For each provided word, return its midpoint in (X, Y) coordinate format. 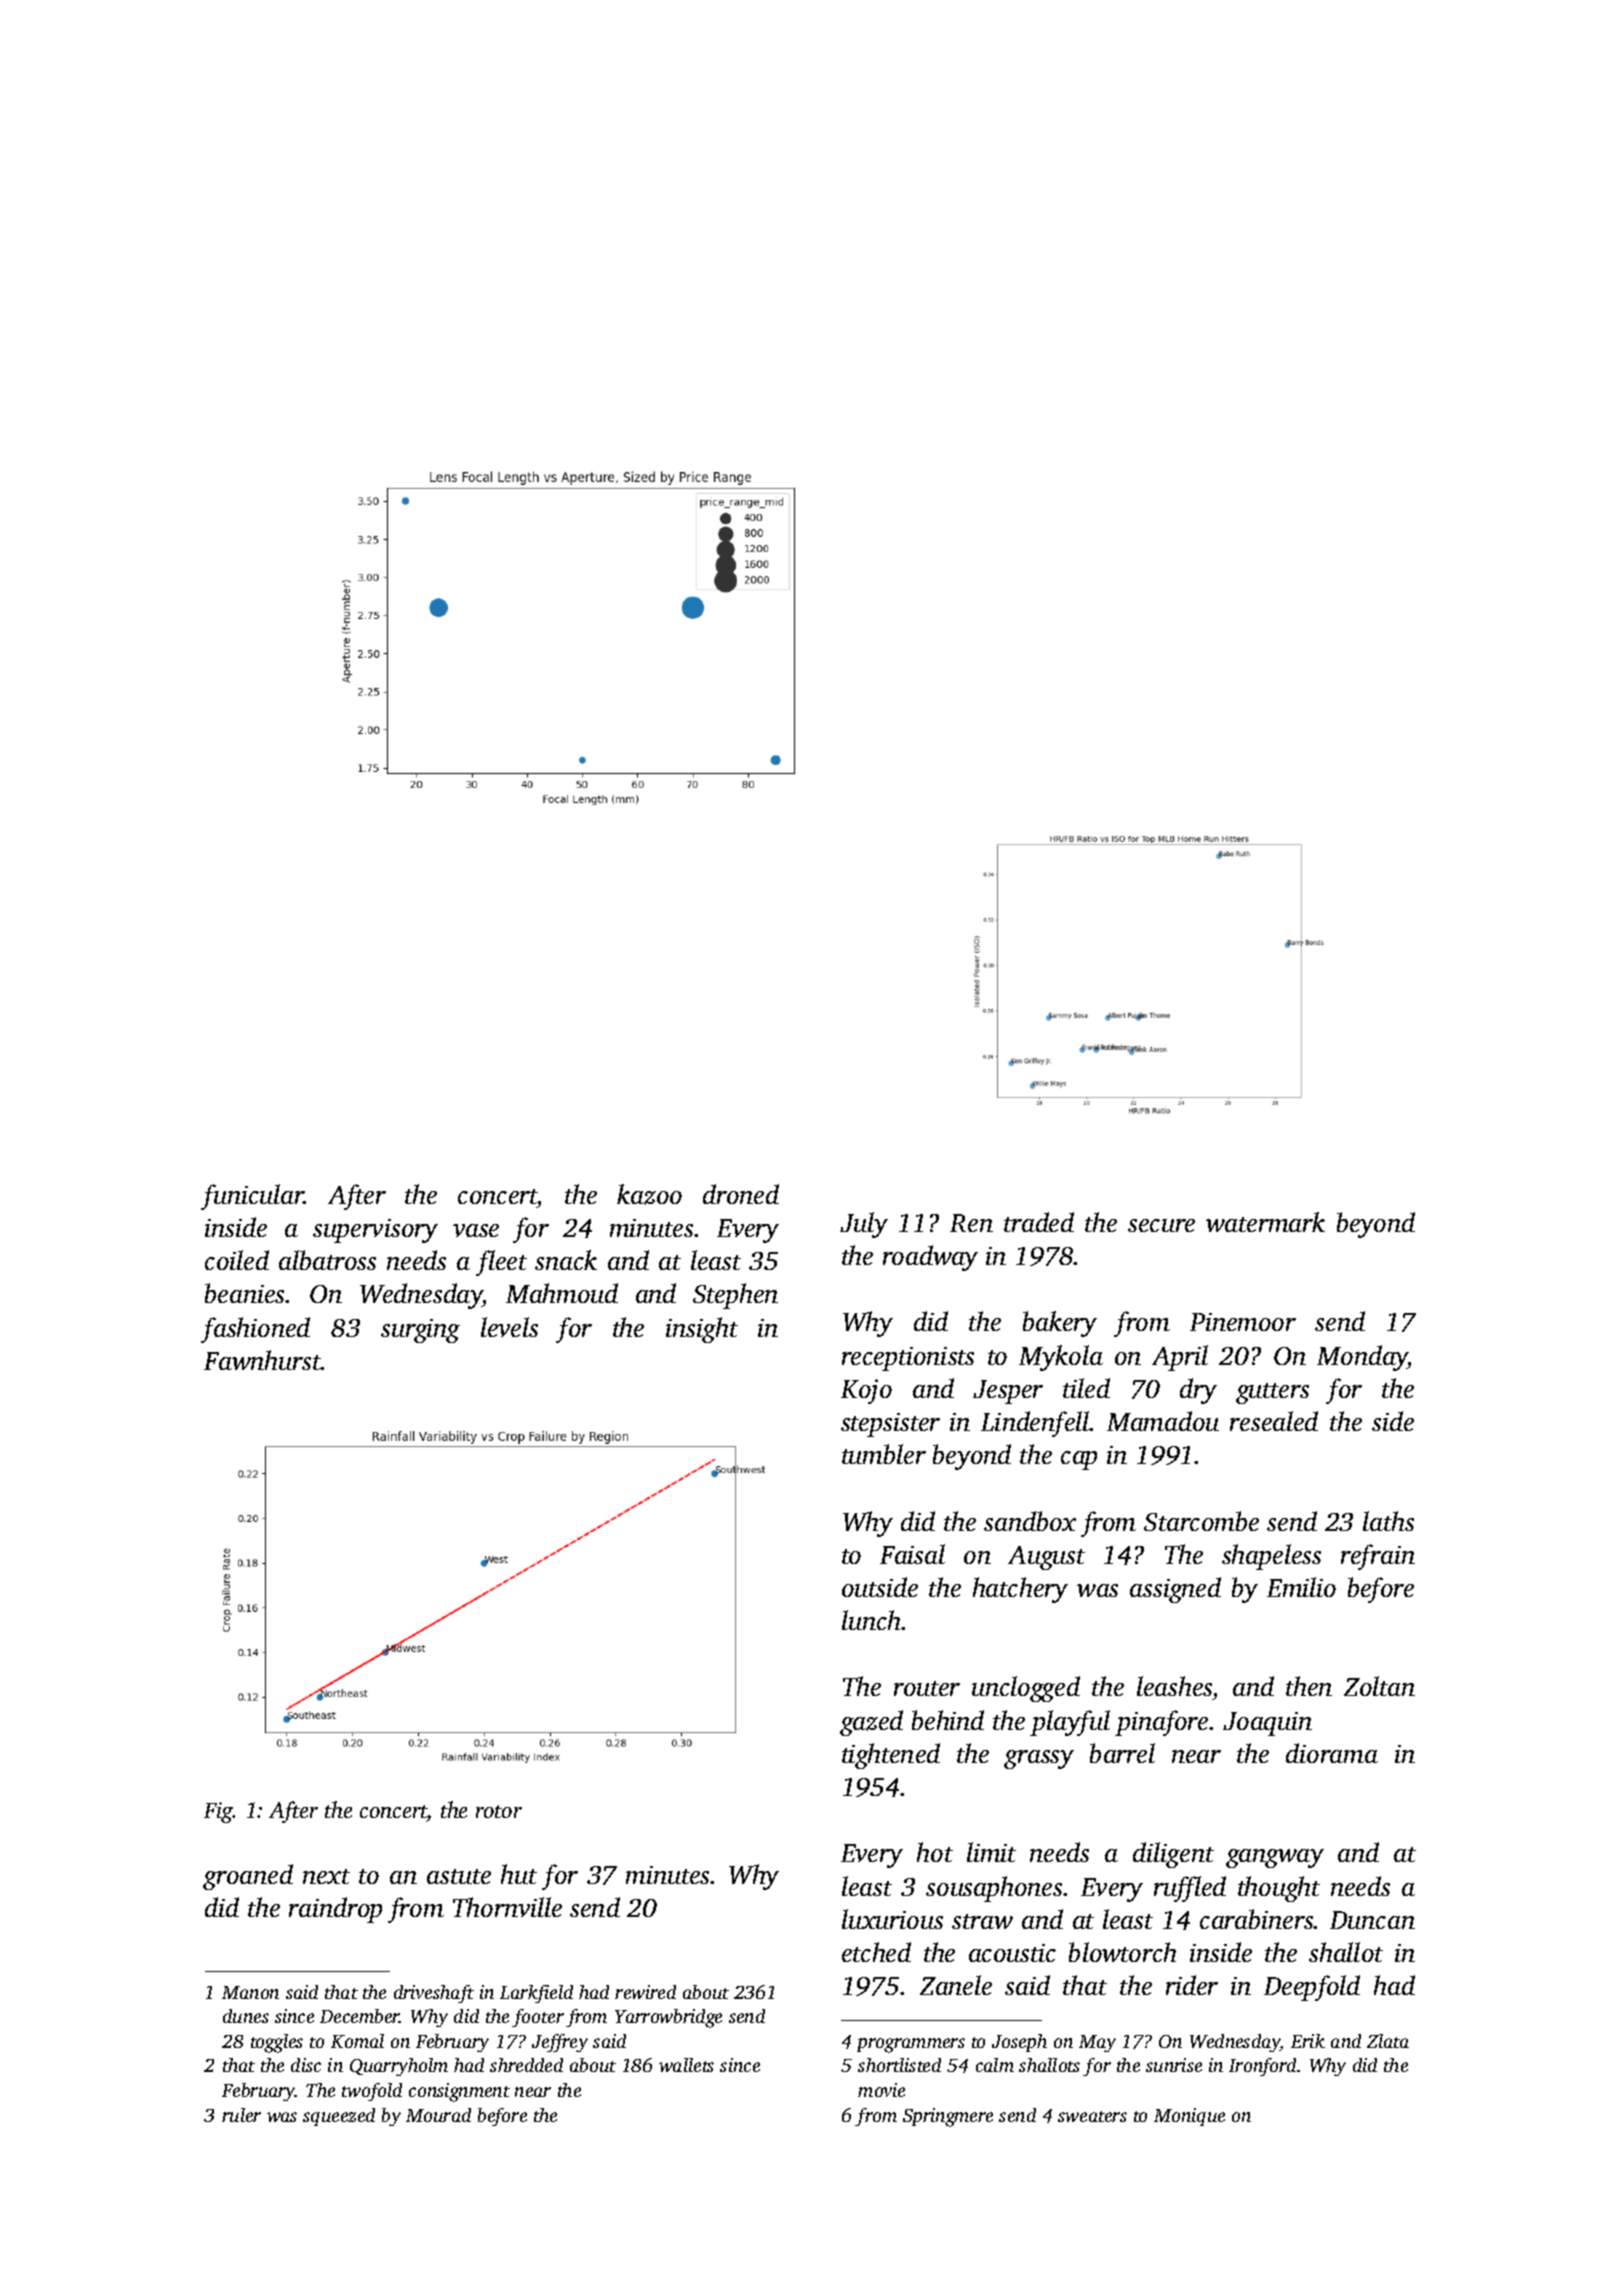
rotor (499, 1811)
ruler (241, 2115)
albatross (327, 1260)
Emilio (1301, 1587)
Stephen (735, 1296)
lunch (872, 1620)
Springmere (948, 2117)
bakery (1060, 1324)
